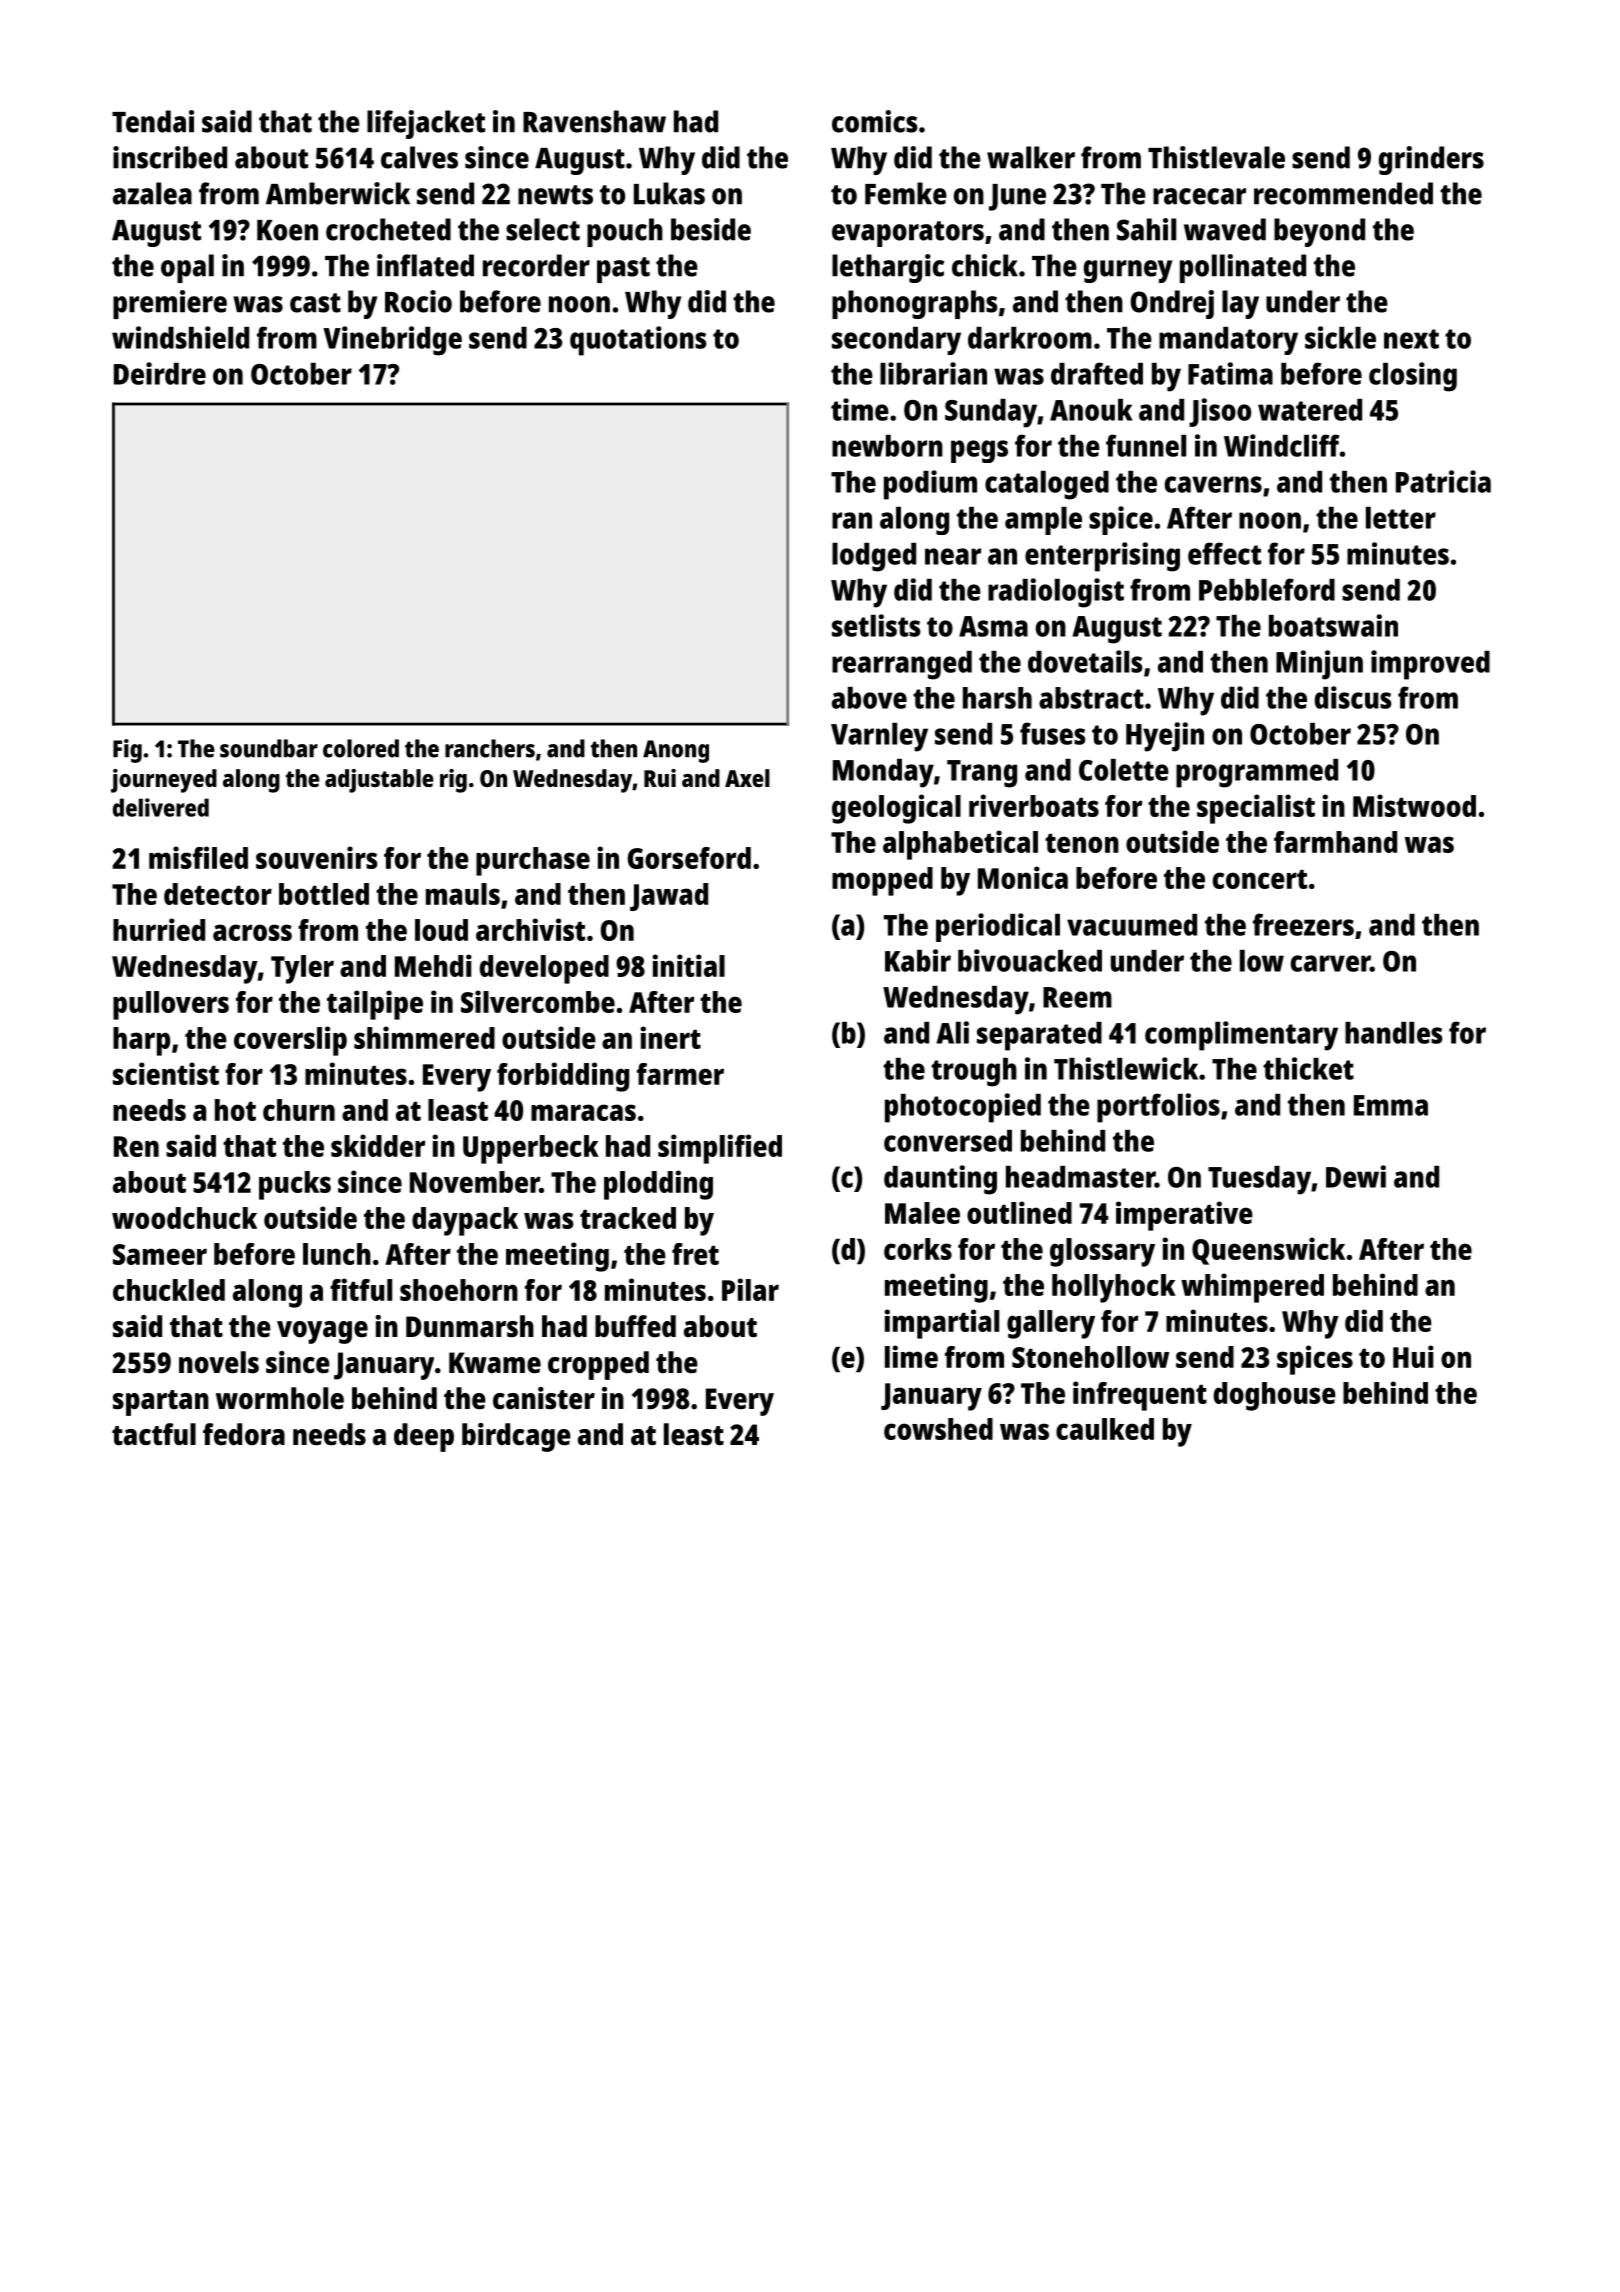 The width and height of the screenshot is (1620, 2292). What do you see at coordinates (1275, 1396) in the screenshot?
I see `doghouse` at bounding box center [1275, 1396].
